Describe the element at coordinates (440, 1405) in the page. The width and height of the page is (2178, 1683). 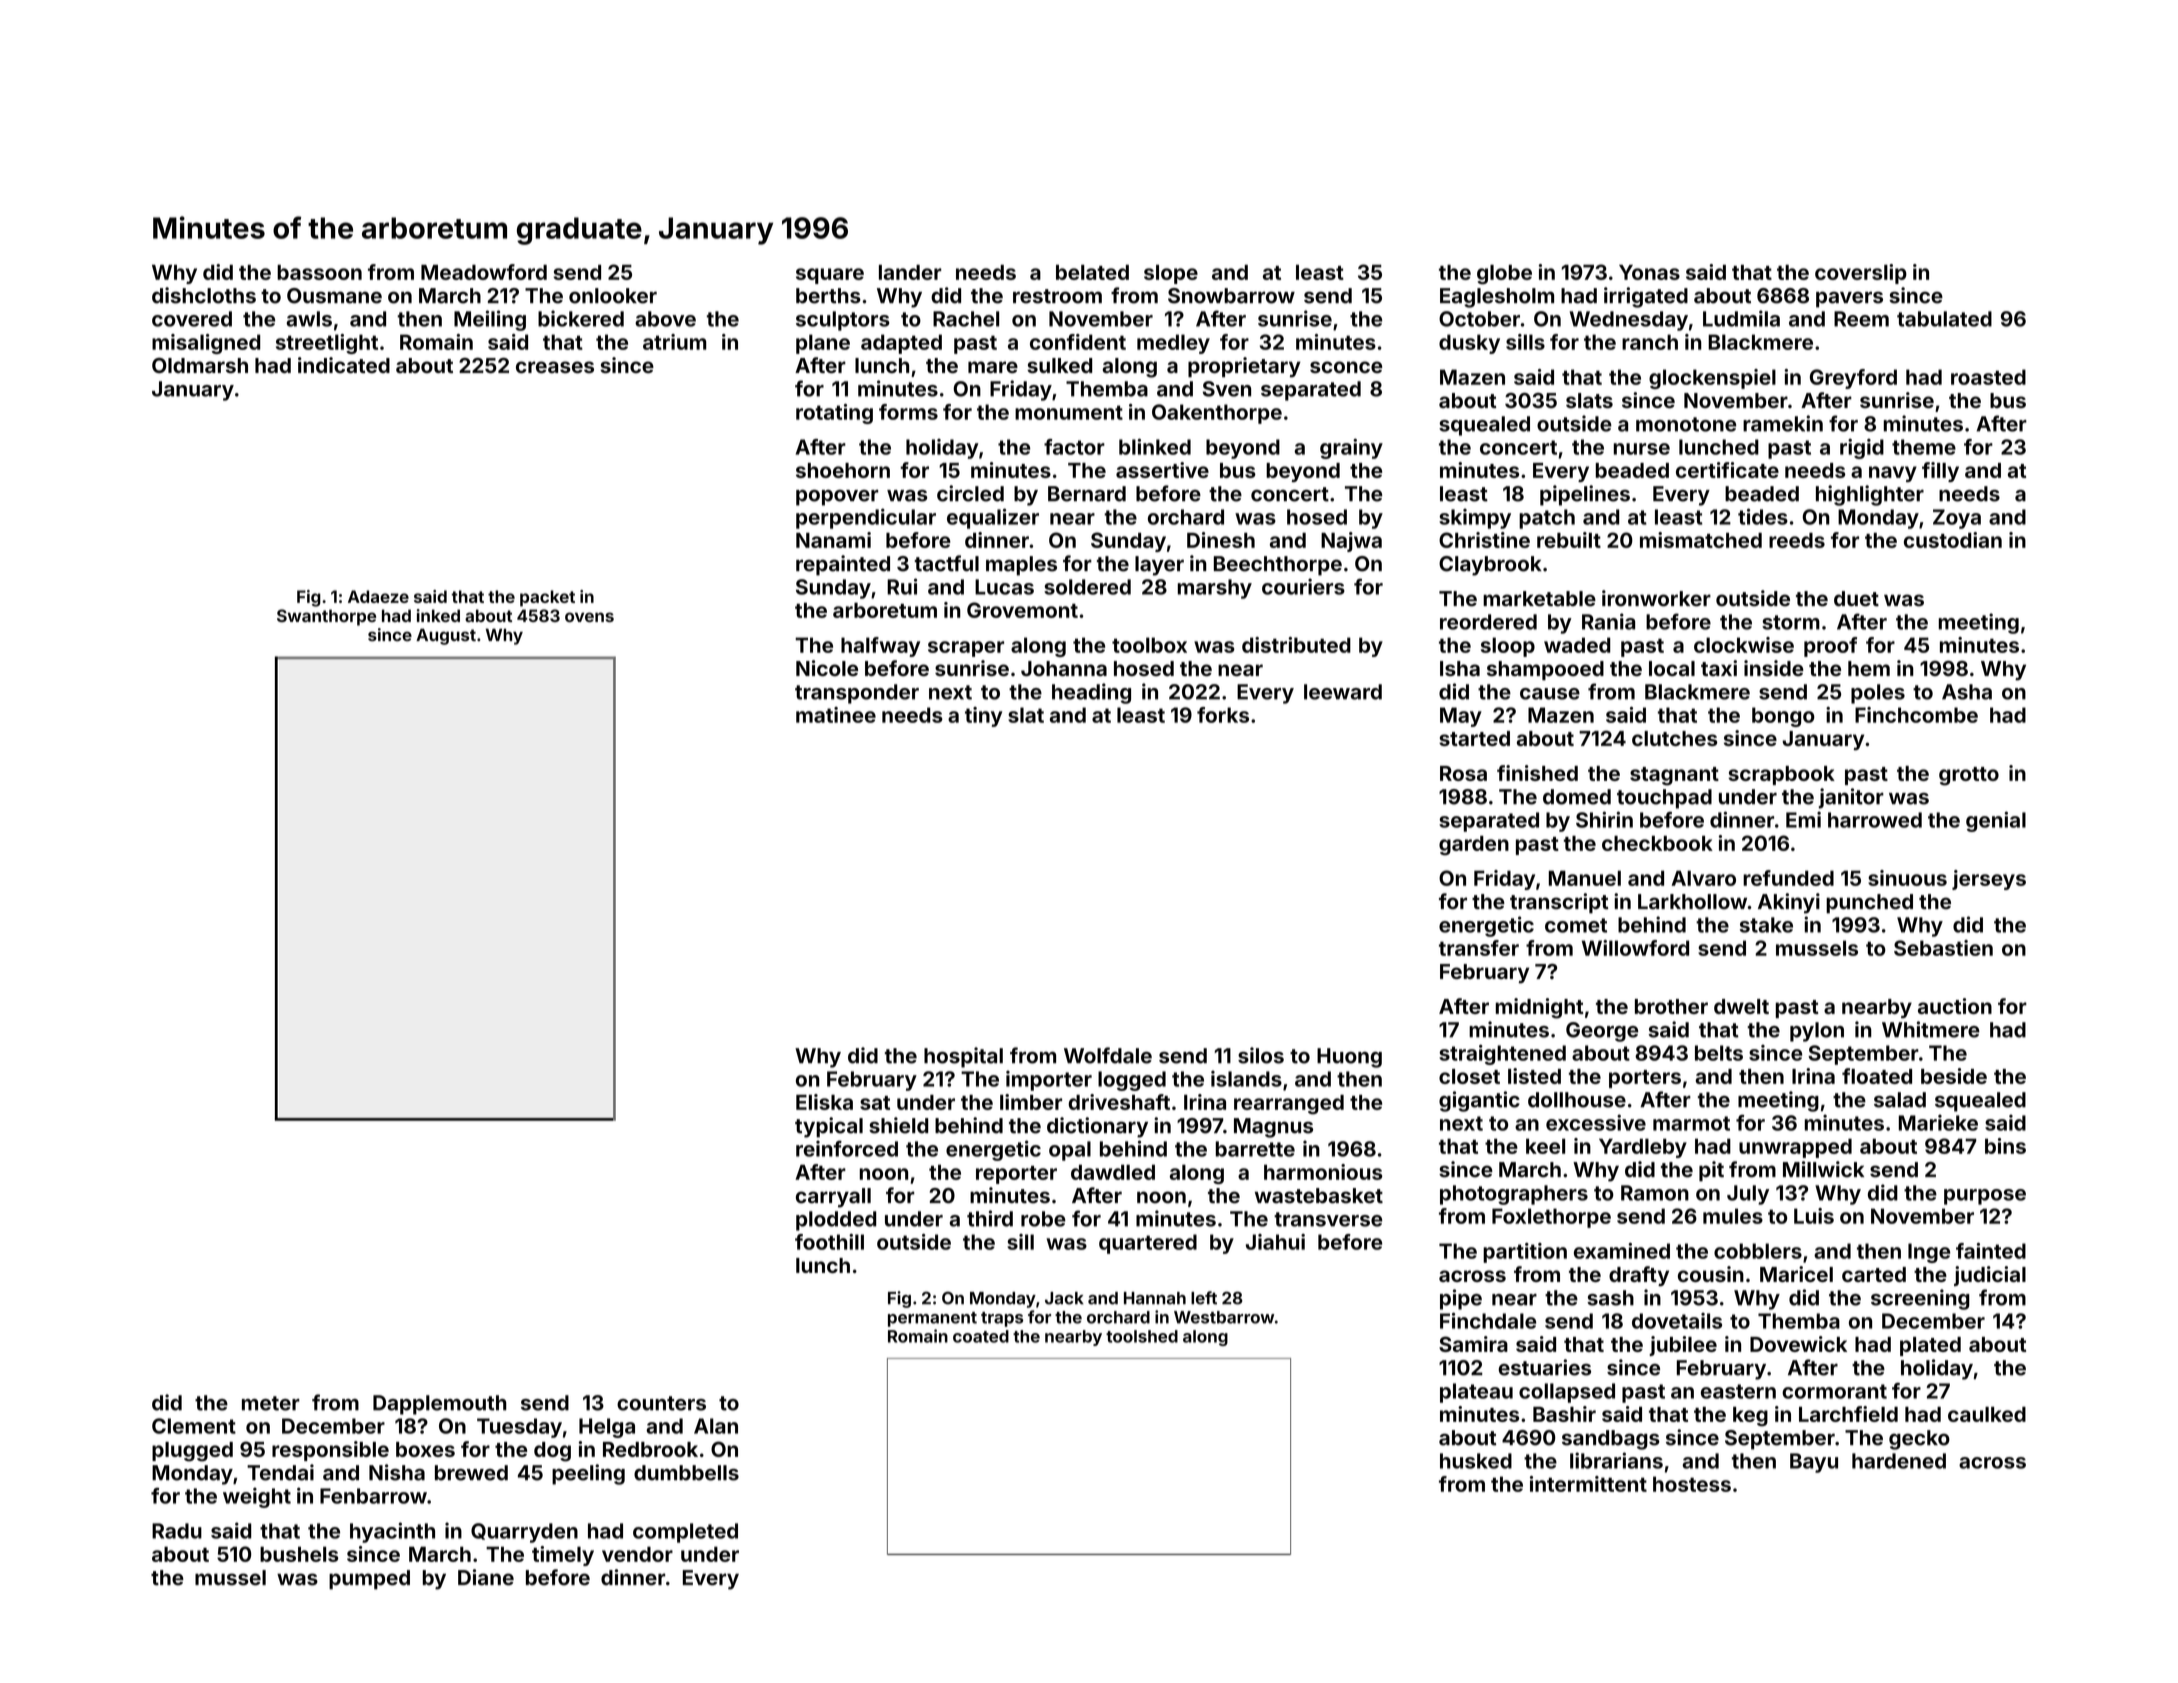
I see `Dapplemouth` at that location.
